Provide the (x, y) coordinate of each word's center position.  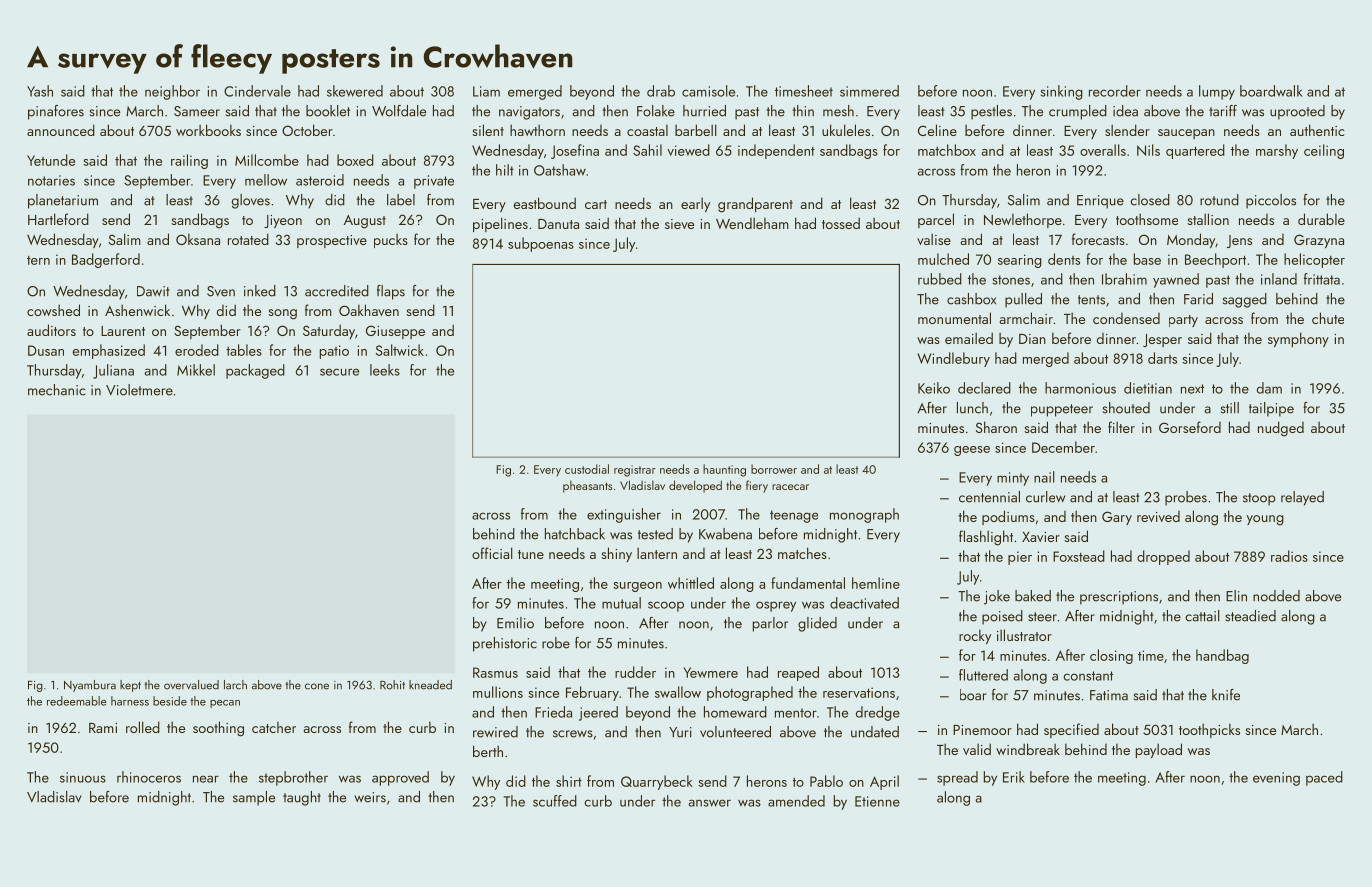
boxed (355, 160)
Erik (1014, 777)
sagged (1245, 300)
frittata (1322, 279)
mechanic (56, 390)
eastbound (545, 203)
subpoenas (541, 244)
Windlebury (953, 359)
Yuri (680, 732)
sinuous (83, 777)
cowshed (53, 310)
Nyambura (90, 686)
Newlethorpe (1023, 220)
